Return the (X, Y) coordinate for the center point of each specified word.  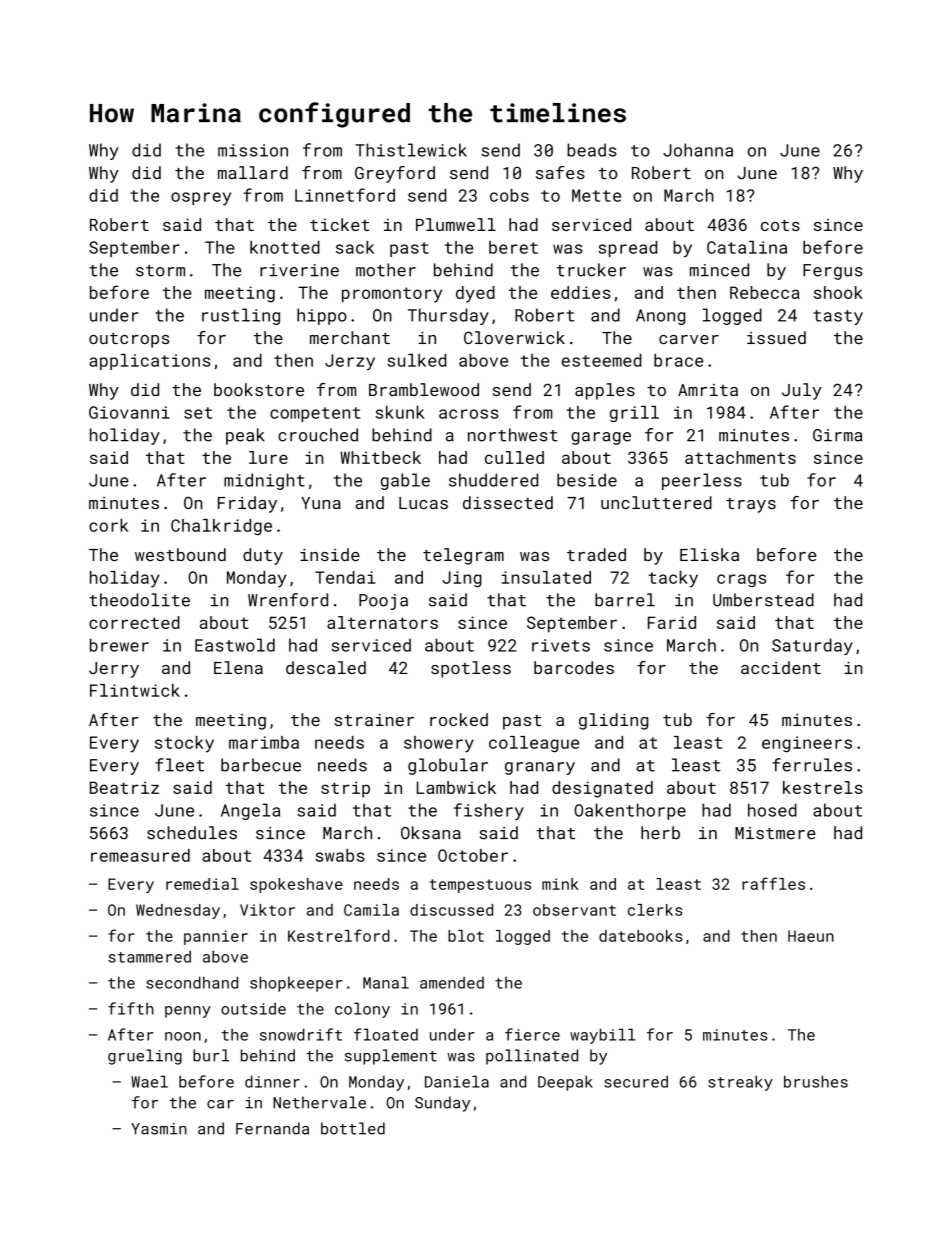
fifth (131, 1008)
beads (591, 150)
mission (253, 150)
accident (781, 667)
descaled (326, 667)
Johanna (698, 150)
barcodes (574, 667)
